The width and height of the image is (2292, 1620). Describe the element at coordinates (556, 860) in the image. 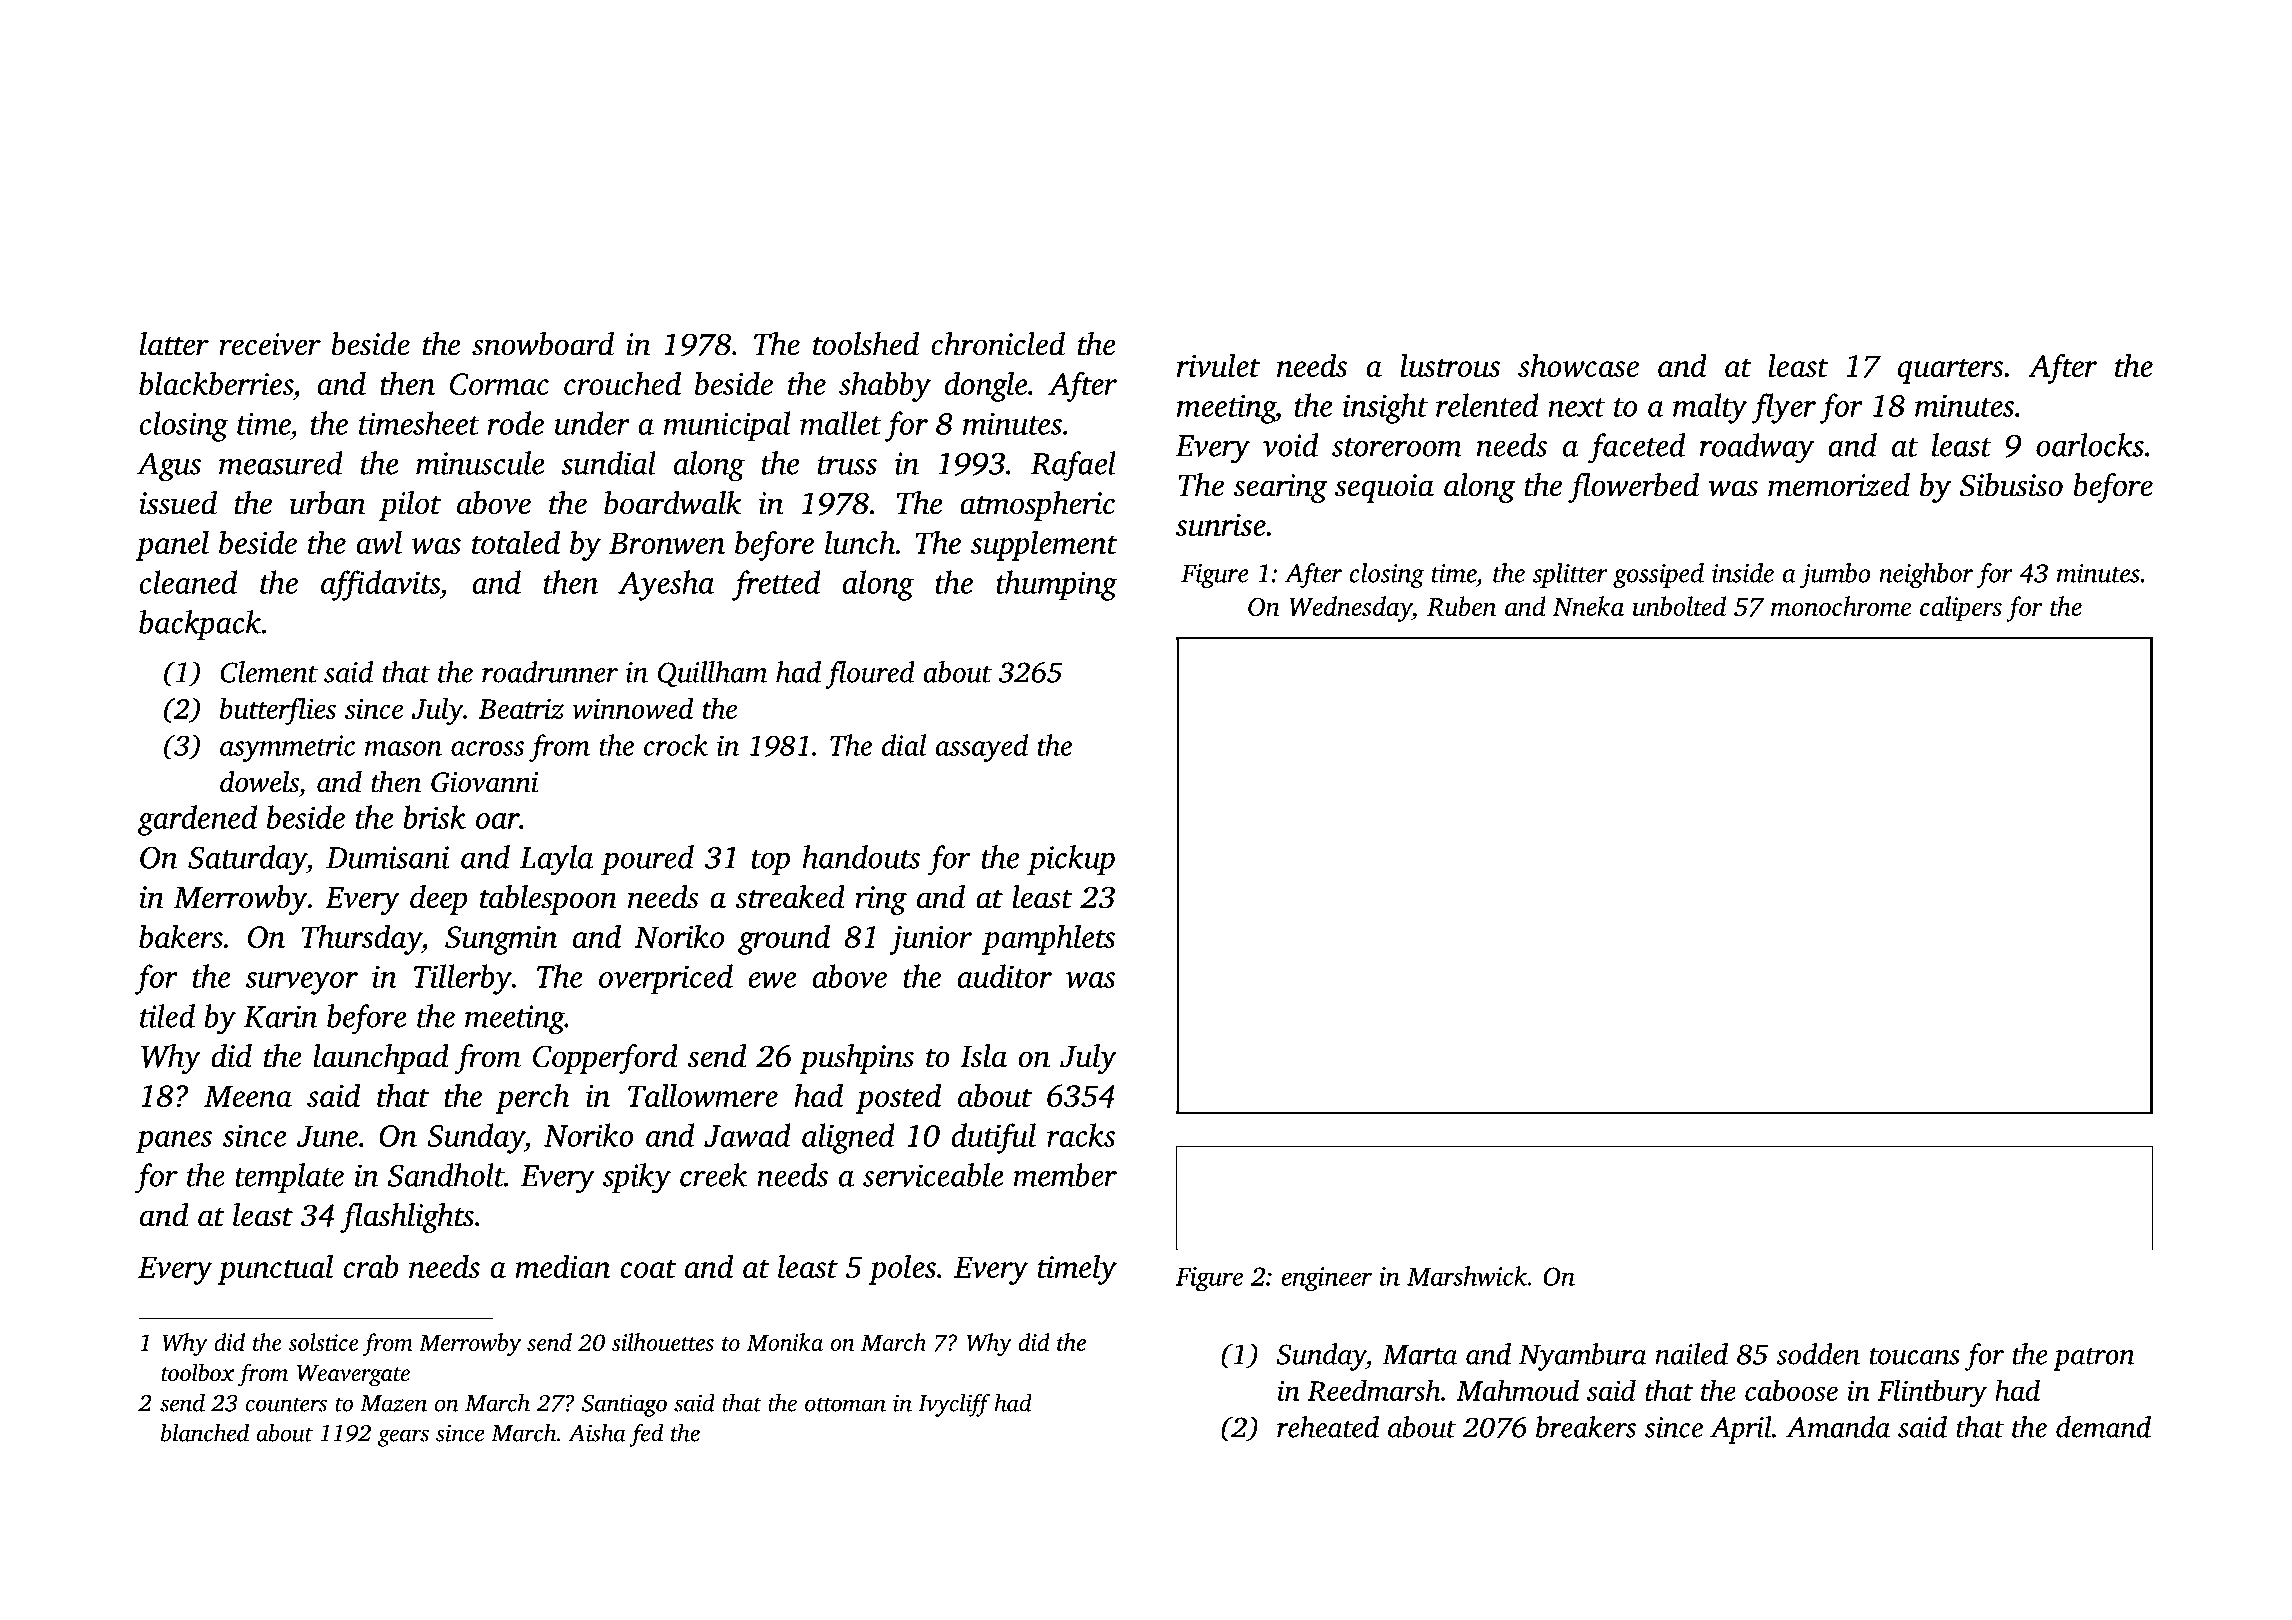

I see `Layla` at that location.
